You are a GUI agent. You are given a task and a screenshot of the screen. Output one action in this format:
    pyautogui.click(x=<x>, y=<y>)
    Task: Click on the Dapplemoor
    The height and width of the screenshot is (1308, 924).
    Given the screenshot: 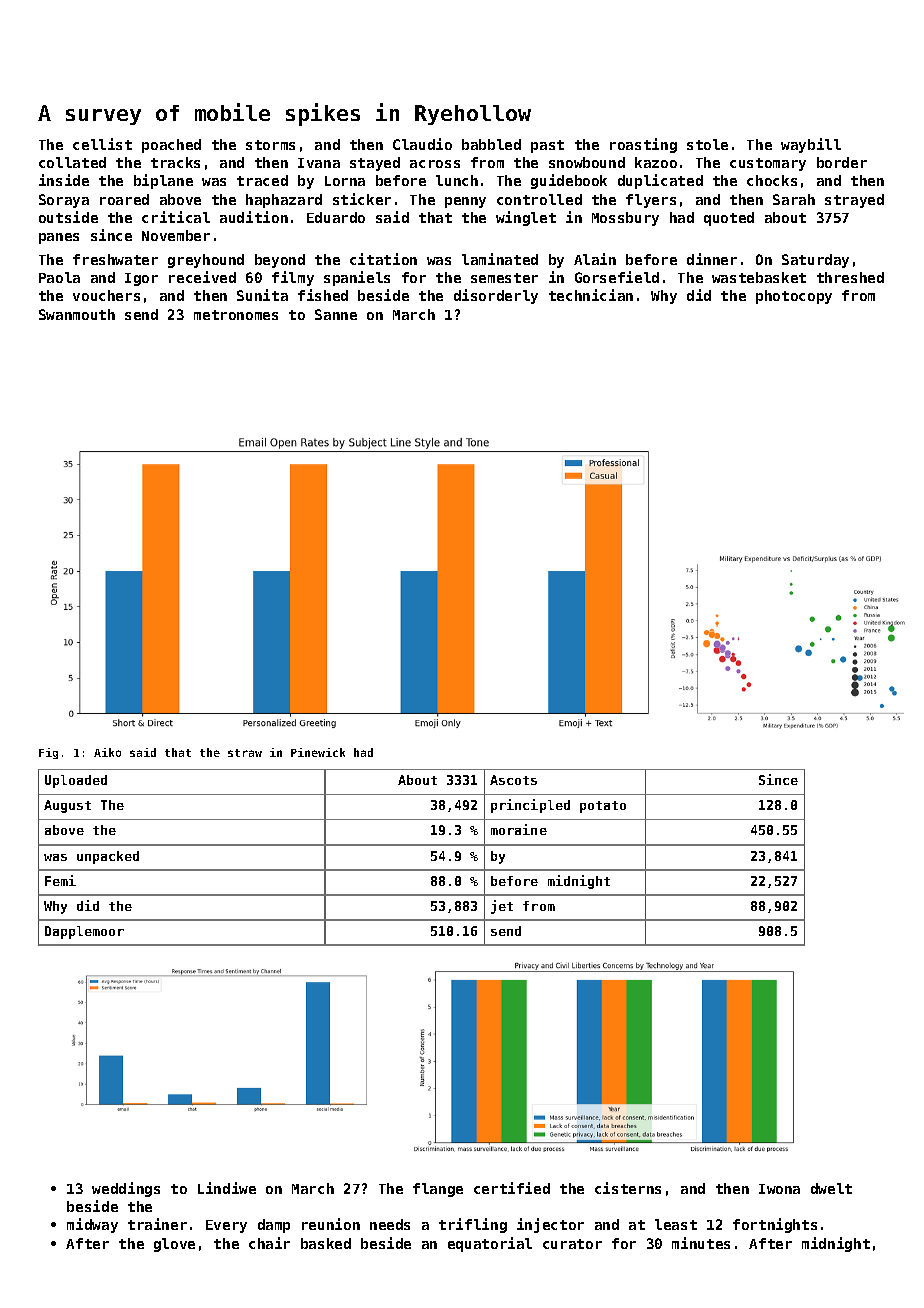 What is the action you would take?
    pyautogui.click(x=84, y=932)
